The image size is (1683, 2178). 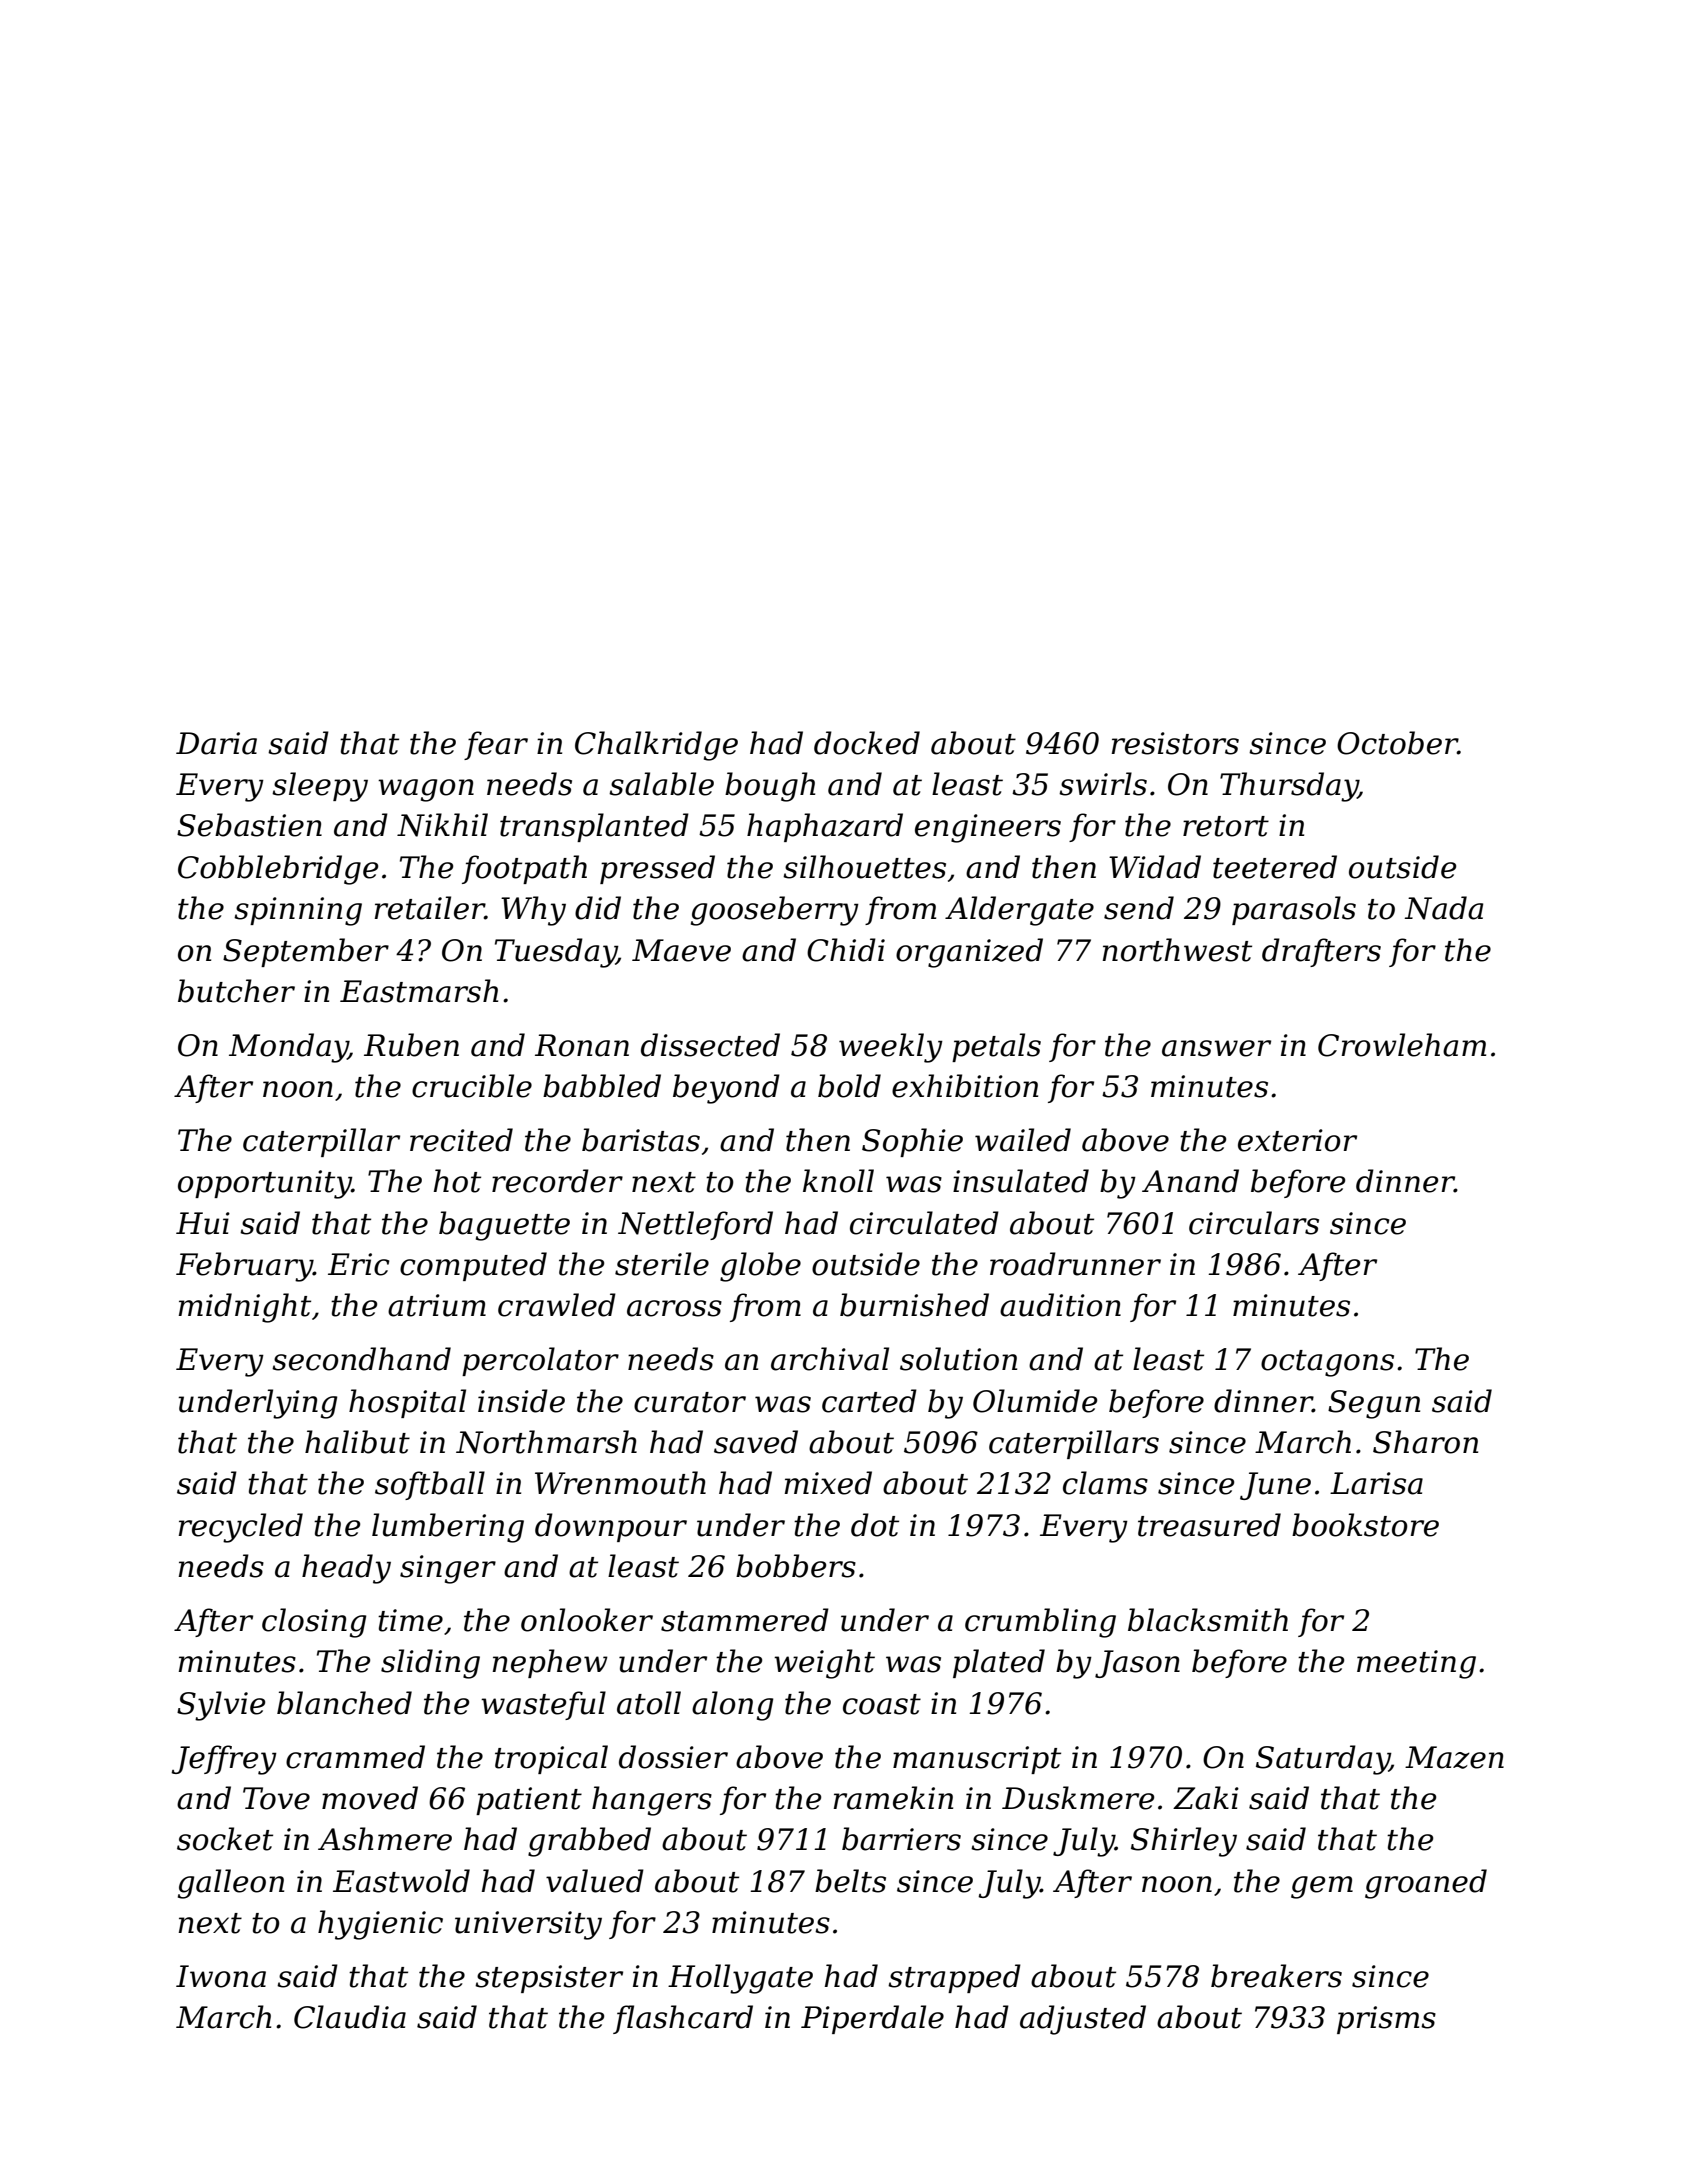 What do you see at coordinates (726, 1089) in the screenshot?
I see `beyond` at bounding box center [726, 1089].
